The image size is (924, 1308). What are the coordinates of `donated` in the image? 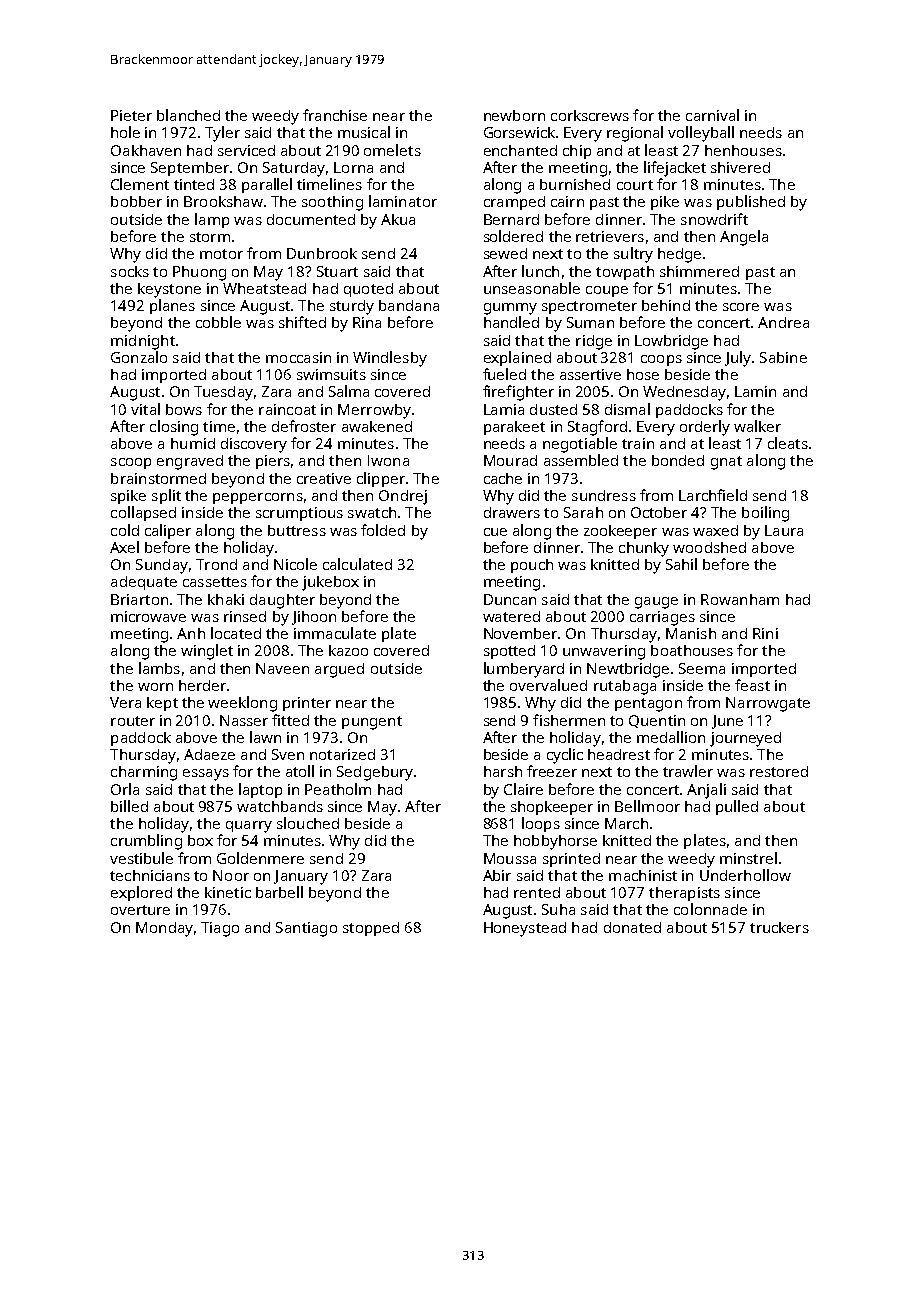 It's located at (632, 927).
